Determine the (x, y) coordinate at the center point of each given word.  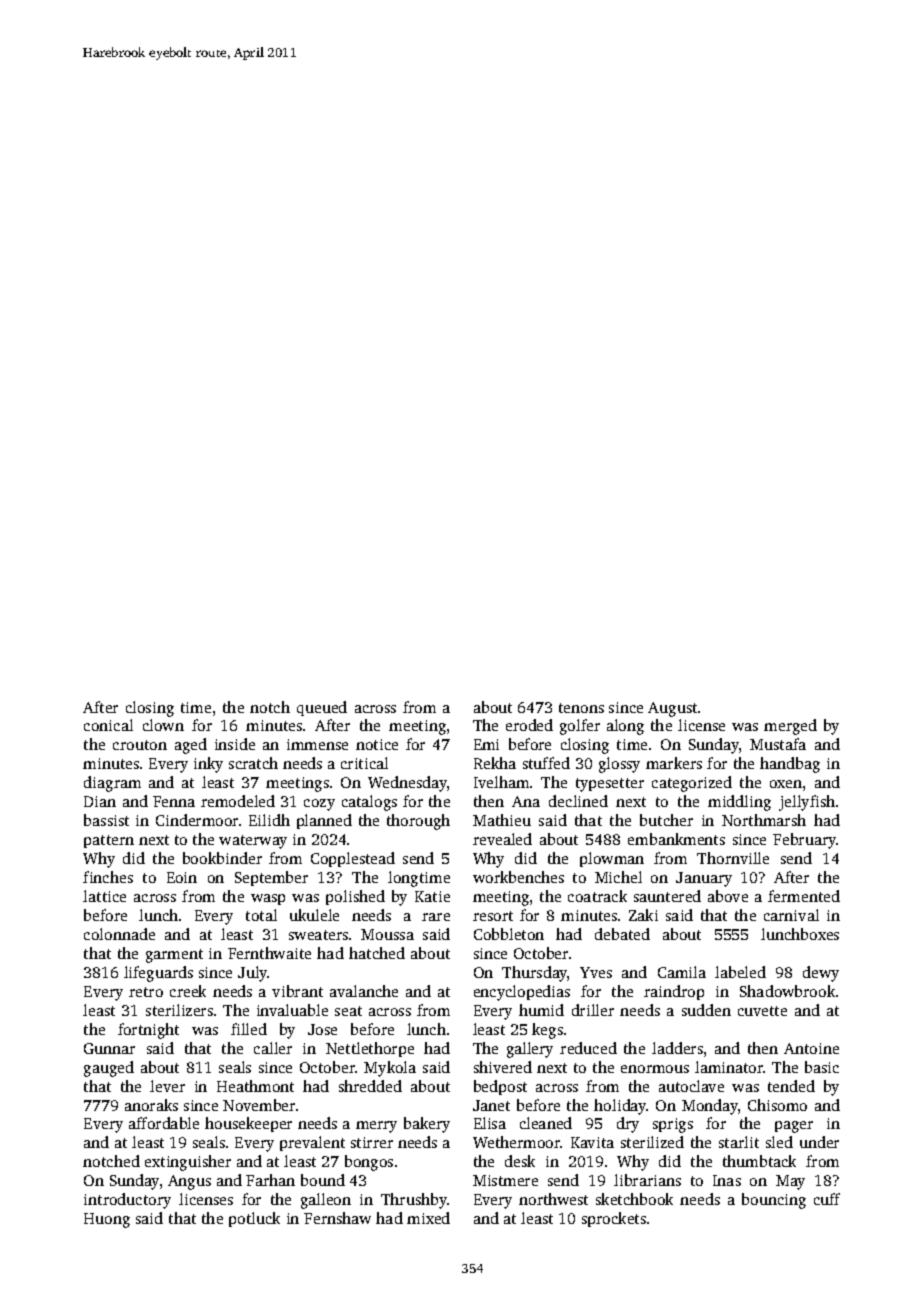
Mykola (390, 1069)
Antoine (811, 1048)
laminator (729, 1067)
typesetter (610, 785)
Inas (727, 1180)
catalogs (369, 803)
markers (674, 763)
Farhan (270, 1180)
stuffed (546, 763)
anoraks (151, 1105)
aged (191, 746)
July (253, 974)
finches (108, 877)
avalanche (364, 991)
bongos (369, 1163)
